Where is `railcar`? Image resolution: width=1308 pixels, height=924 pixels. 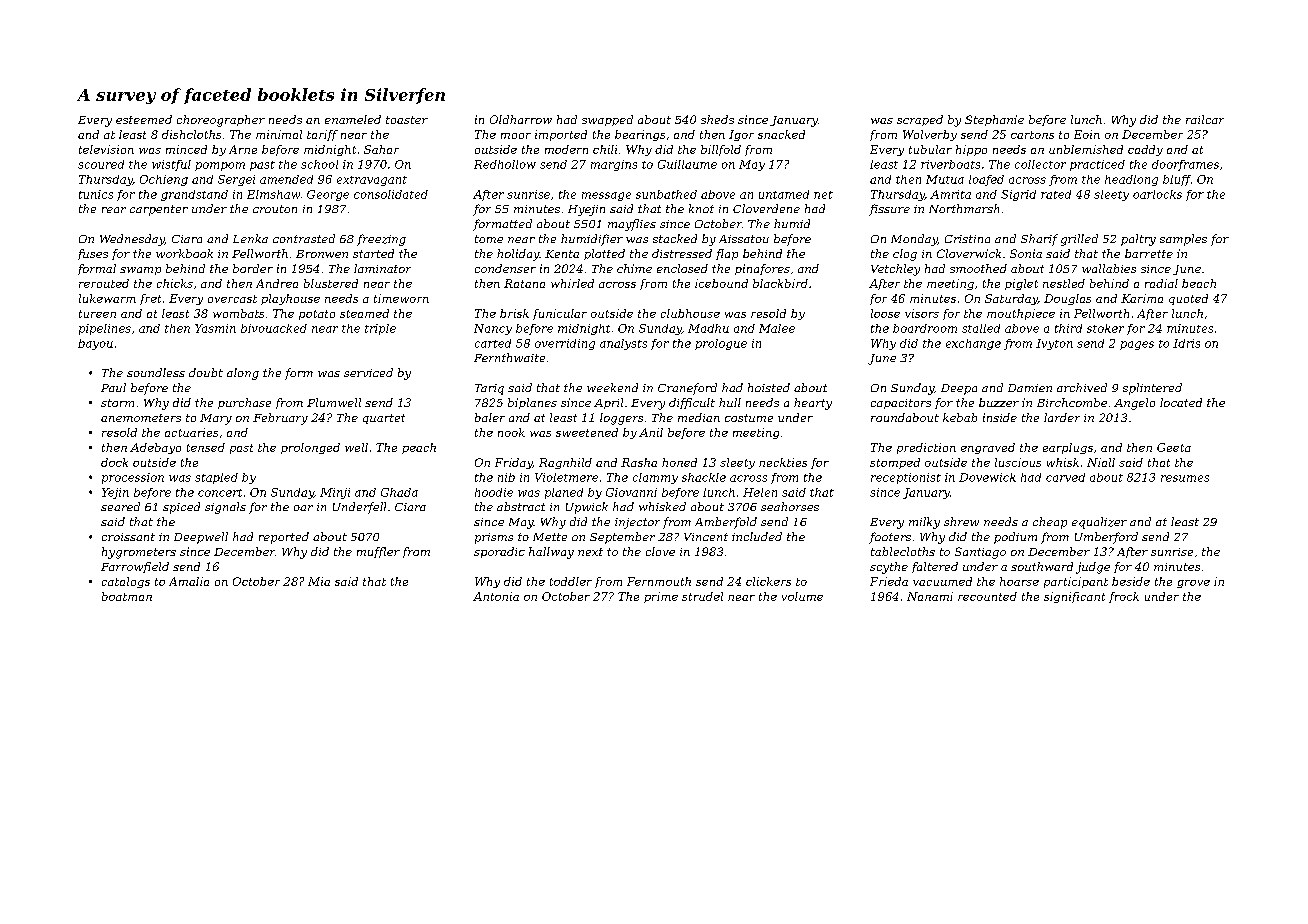
railcar is located at coordinates (1205, 119).
